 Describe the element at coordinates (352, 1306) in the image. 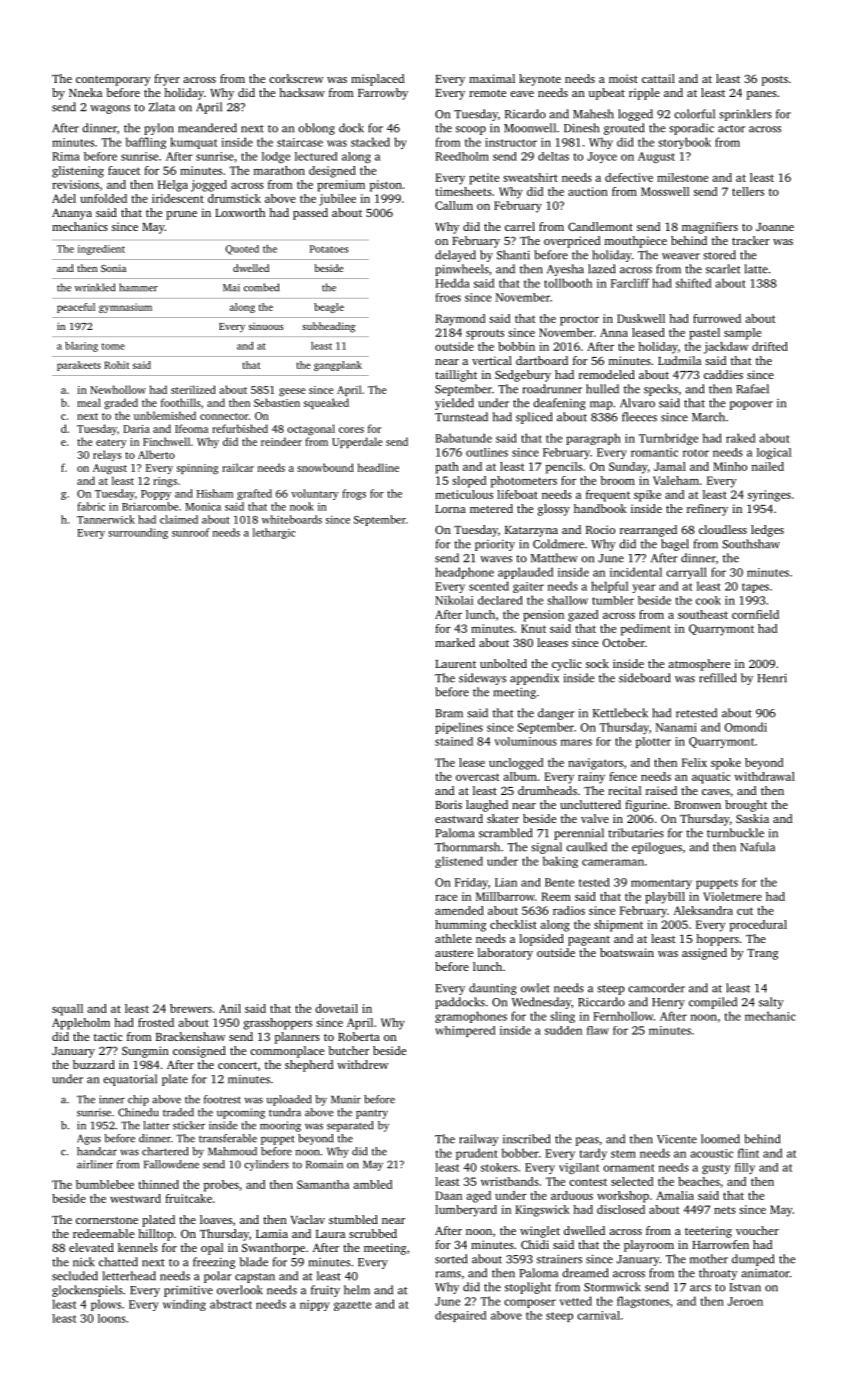

I see `gazette` at that location.
